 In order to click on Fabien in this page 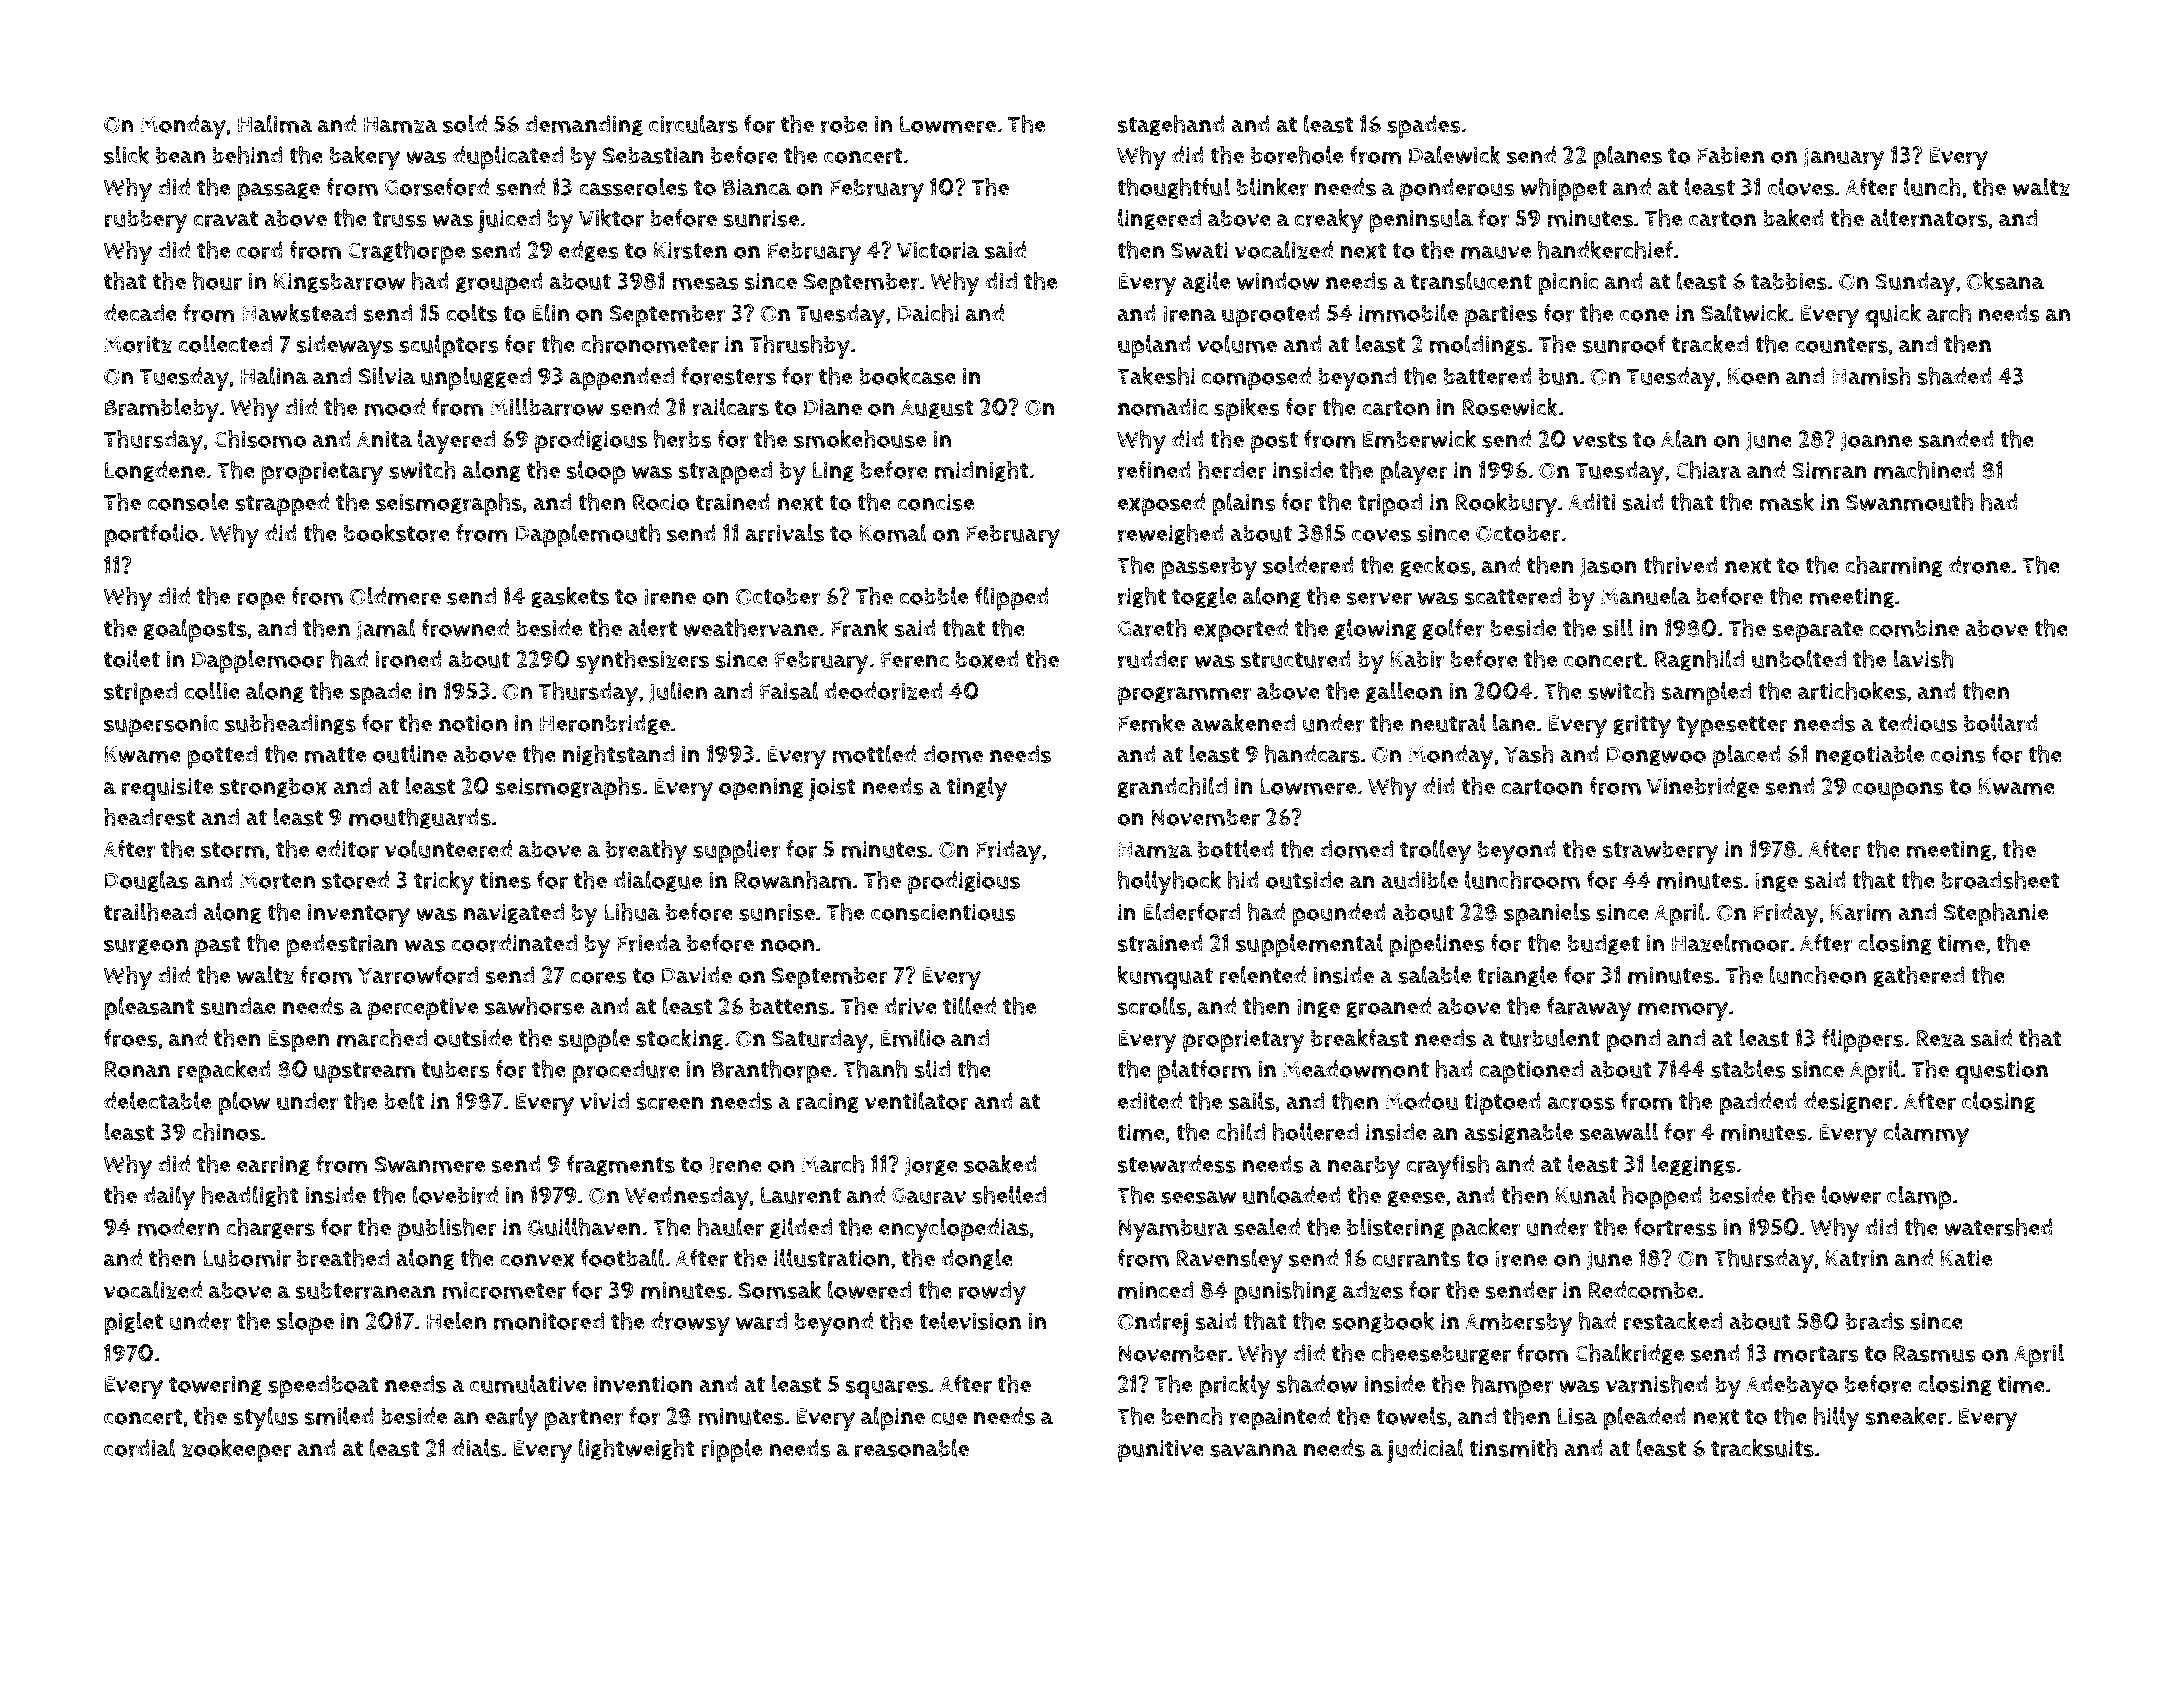, I will do `click(1730, 155)`.
